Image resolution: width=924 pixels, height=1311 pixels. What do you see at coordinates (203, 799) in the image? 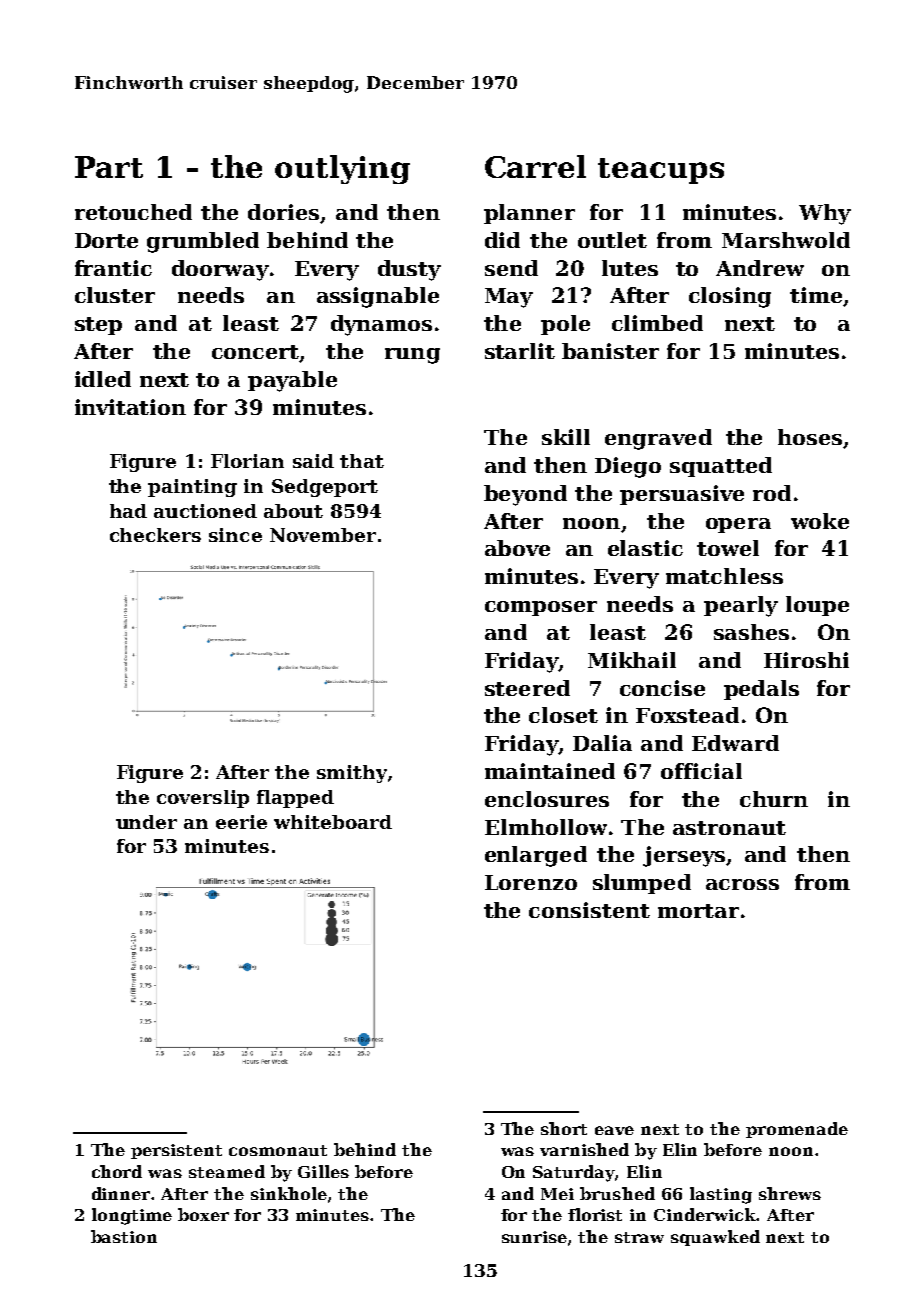
I see `coverslip` at bounding box center [203, 799].
